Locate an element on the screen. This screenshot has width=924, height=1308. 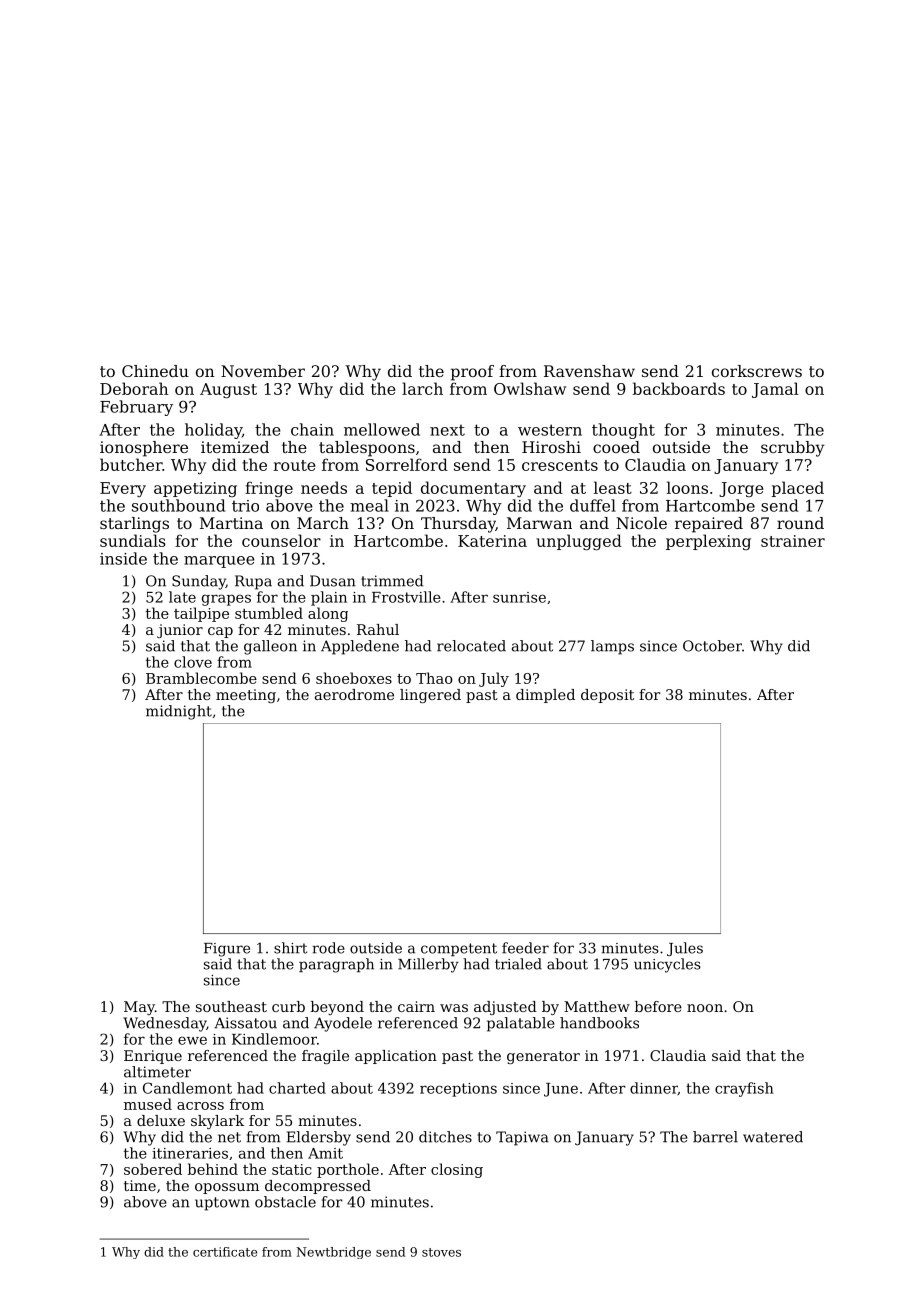
Newtbridge is located at coordinates (333, 1253).
